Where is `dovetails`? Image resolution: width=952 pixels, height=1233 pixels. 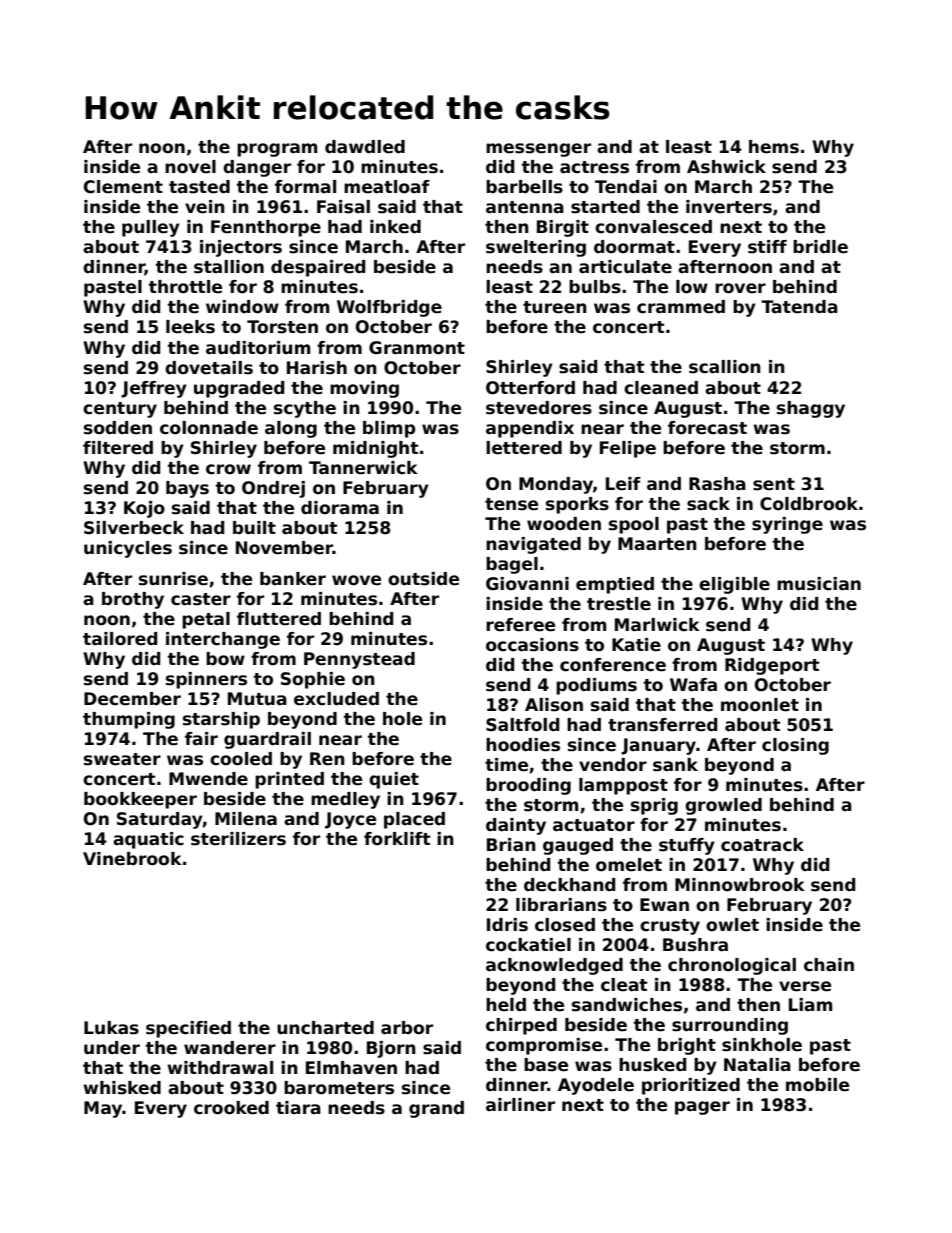
dovetails is located at coordinates (209, 368).
